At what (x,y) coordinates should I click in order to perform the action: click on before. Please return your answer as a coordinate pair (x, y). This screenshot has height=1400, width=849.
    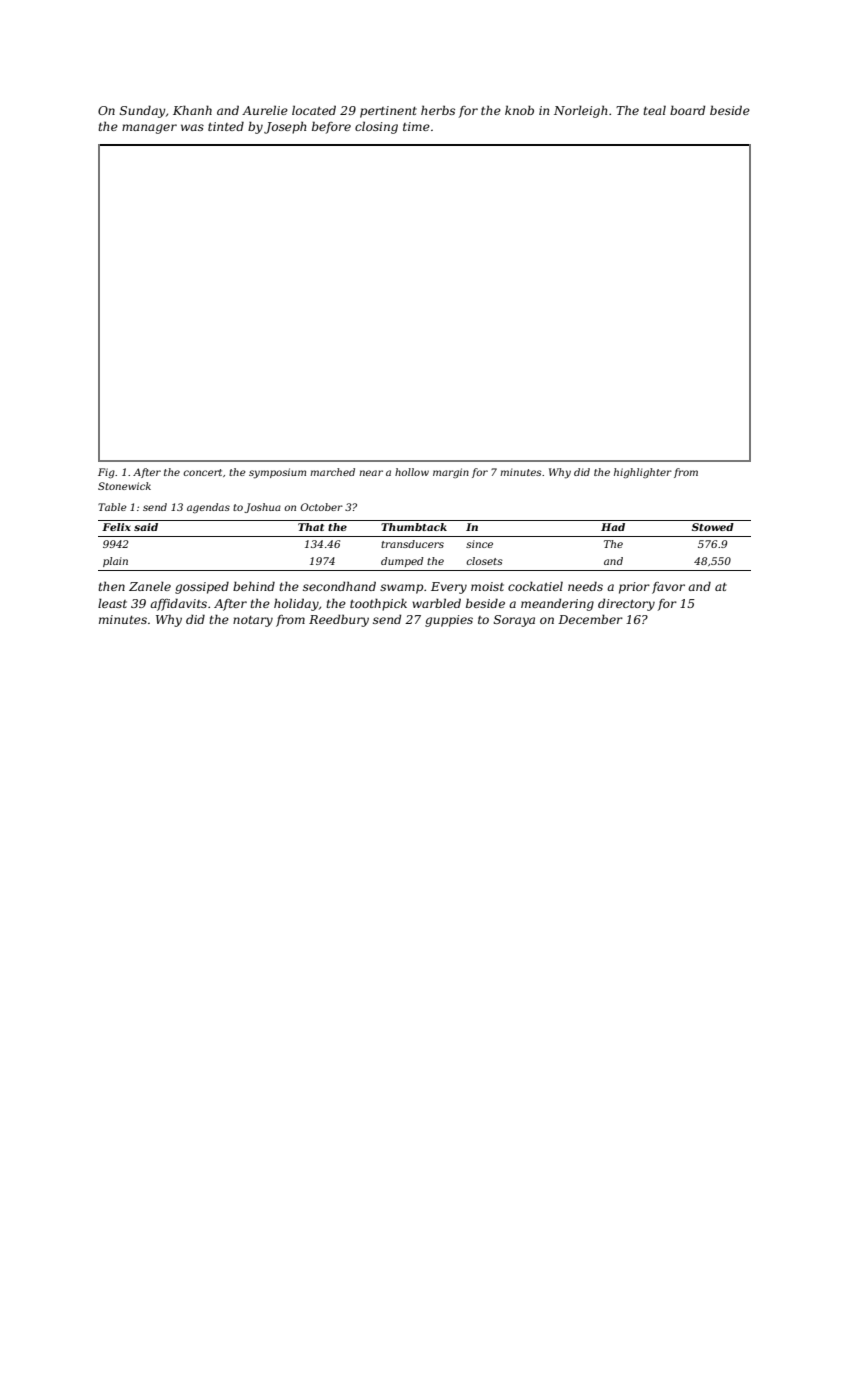
    Looking at the image, I should click on (331, 127).
